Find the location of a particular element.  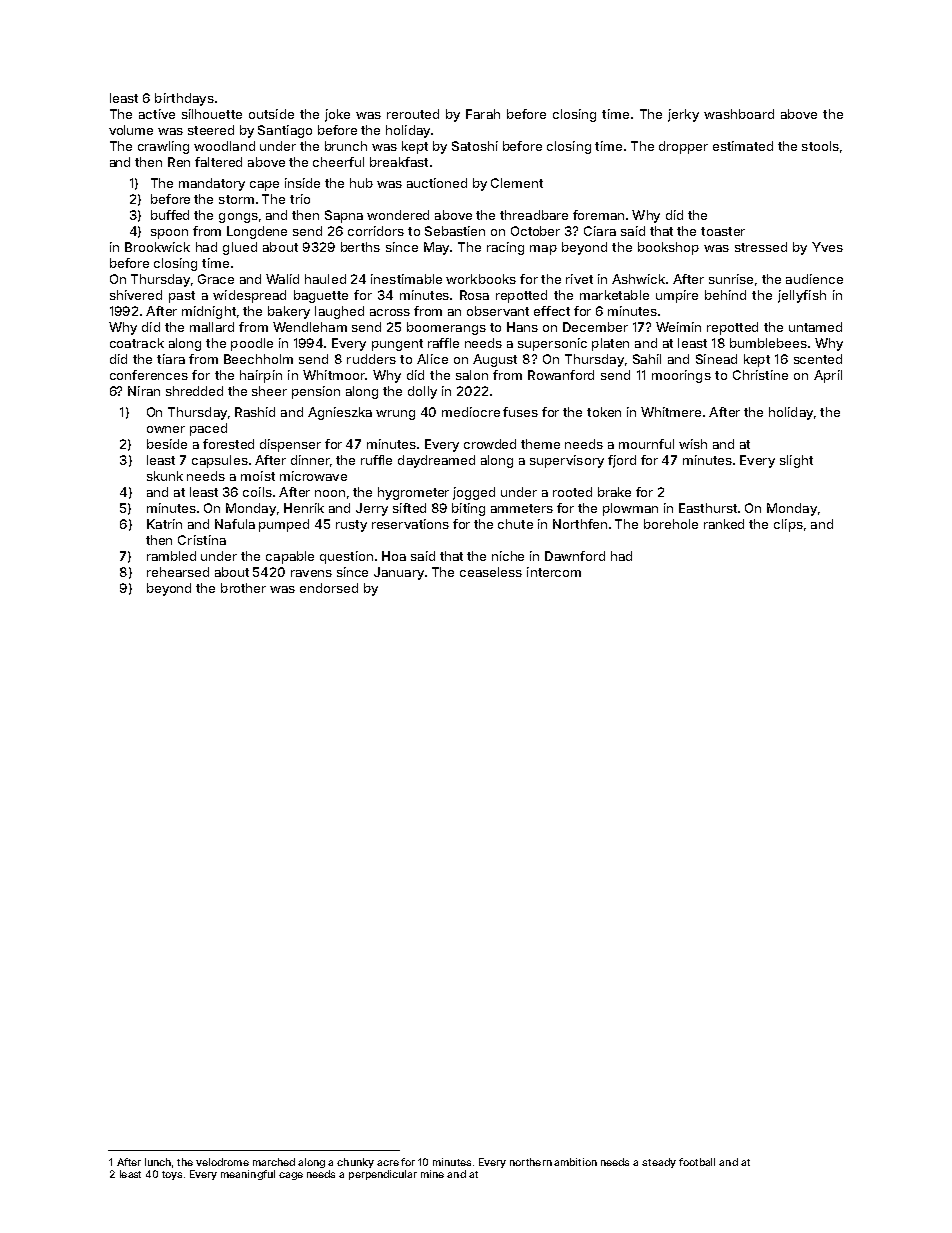

skunk is located at coordinates (165, 476).
